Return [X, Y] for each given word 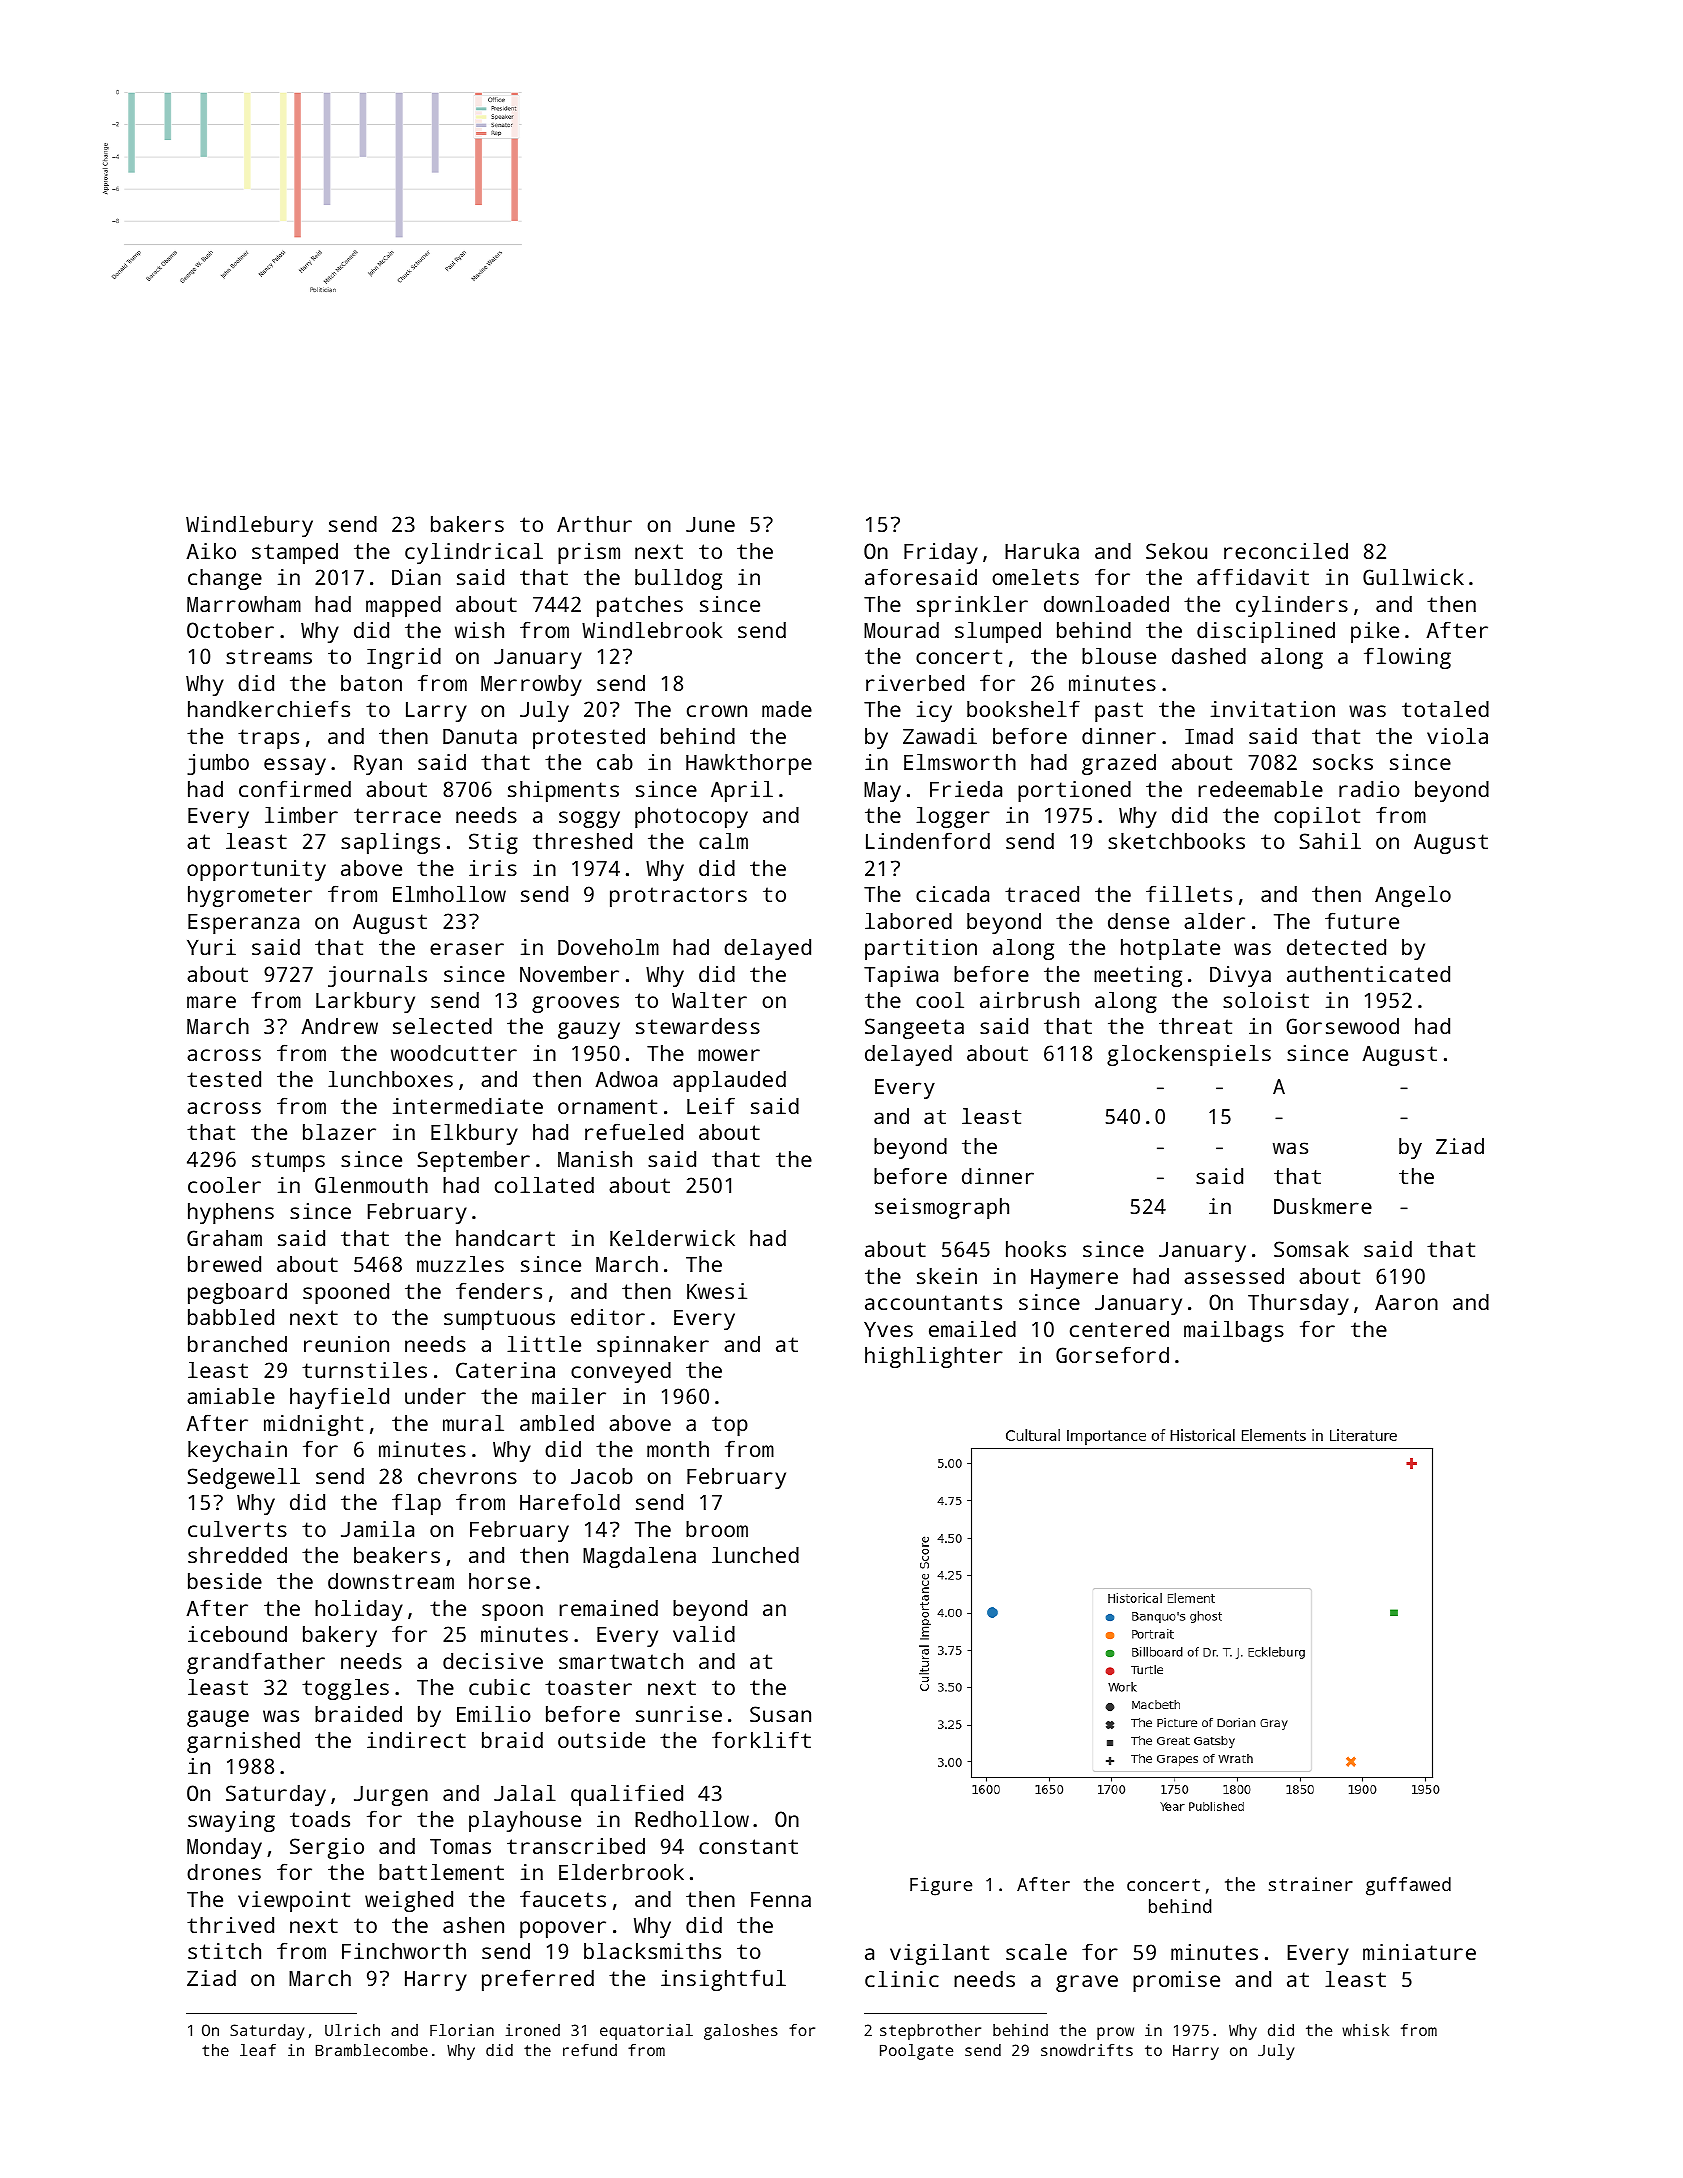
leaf [258, 2050]
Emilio [494, 1714]
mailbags [1234, 1331]
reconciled [1286, 551]
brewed [224, 1264]
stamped [295, 553]
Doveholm [608, 947]
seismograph [942, 1208]
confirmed [295, 788]
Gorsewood [1342, 1026]
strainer [1311, 1884]
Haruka [1042, 551]
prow [1115, 2033]
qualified [627, 1795]
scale [1036, 1952]
